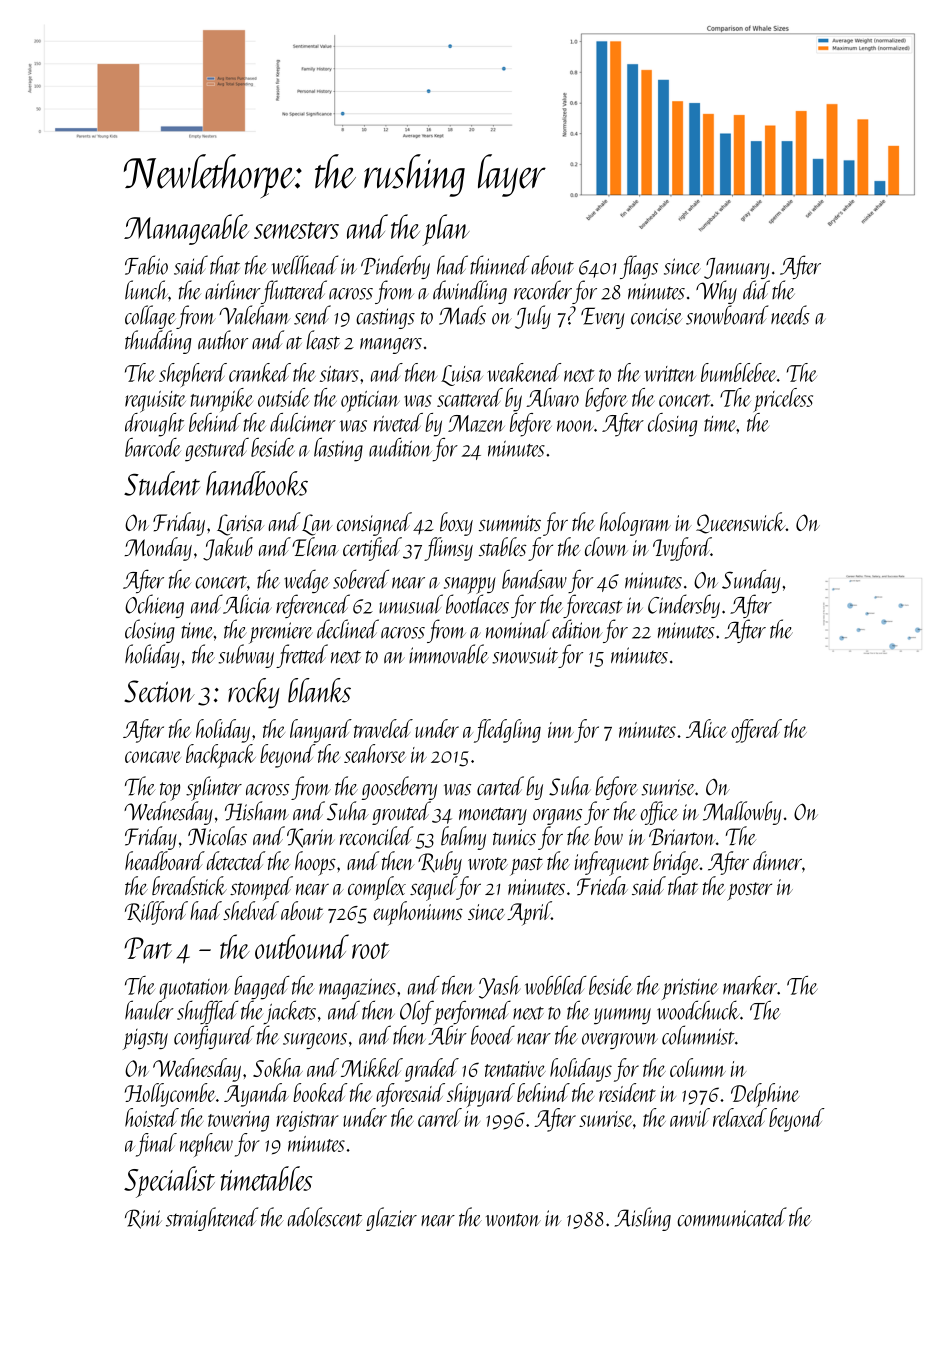 The height and width of the document is (1348, 950). Describe the element at coordinates (470, 292) in the document. I see `dwindling` at that location.
